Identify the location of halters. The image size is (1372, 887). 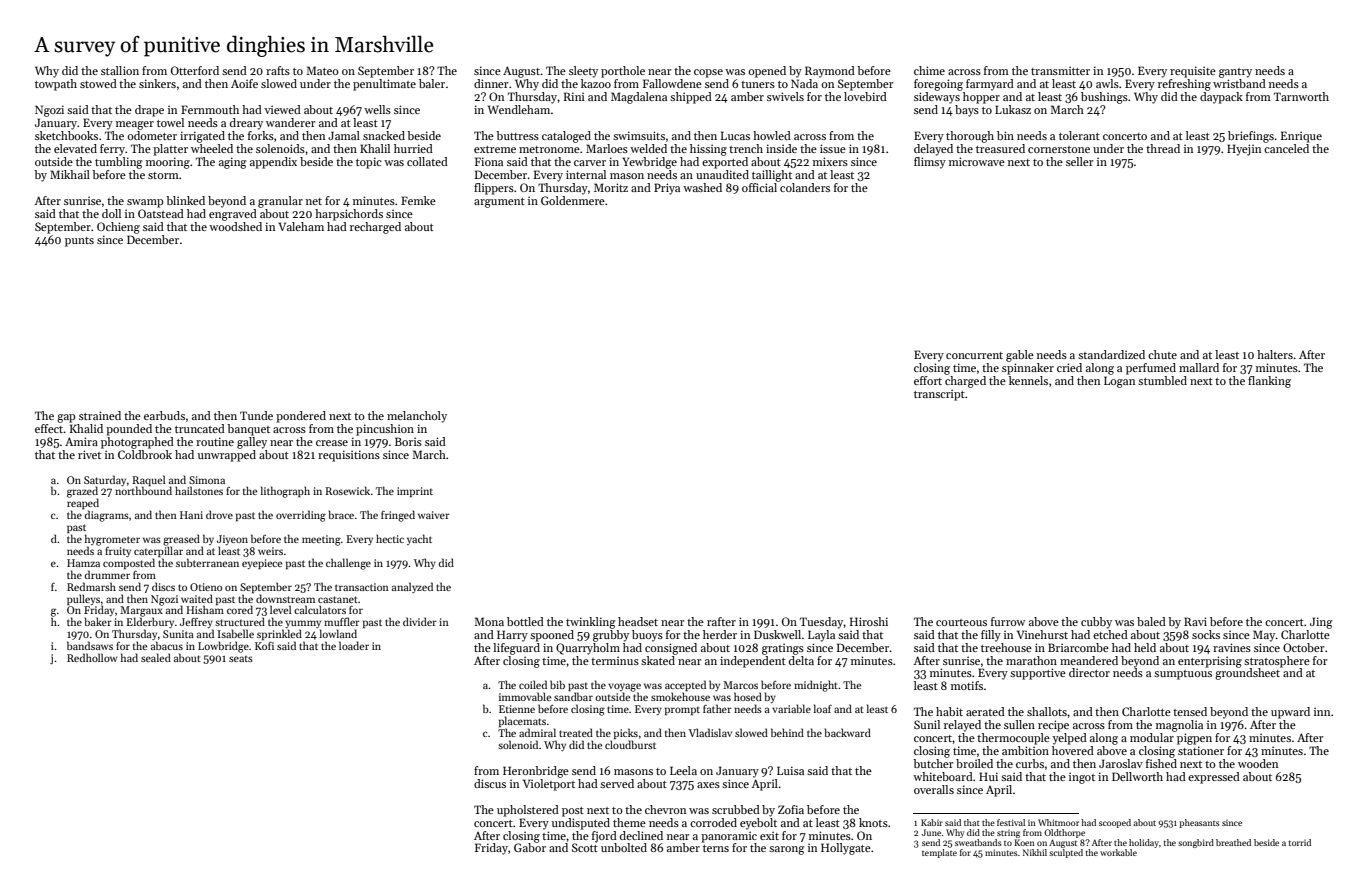
(1275, 354).
